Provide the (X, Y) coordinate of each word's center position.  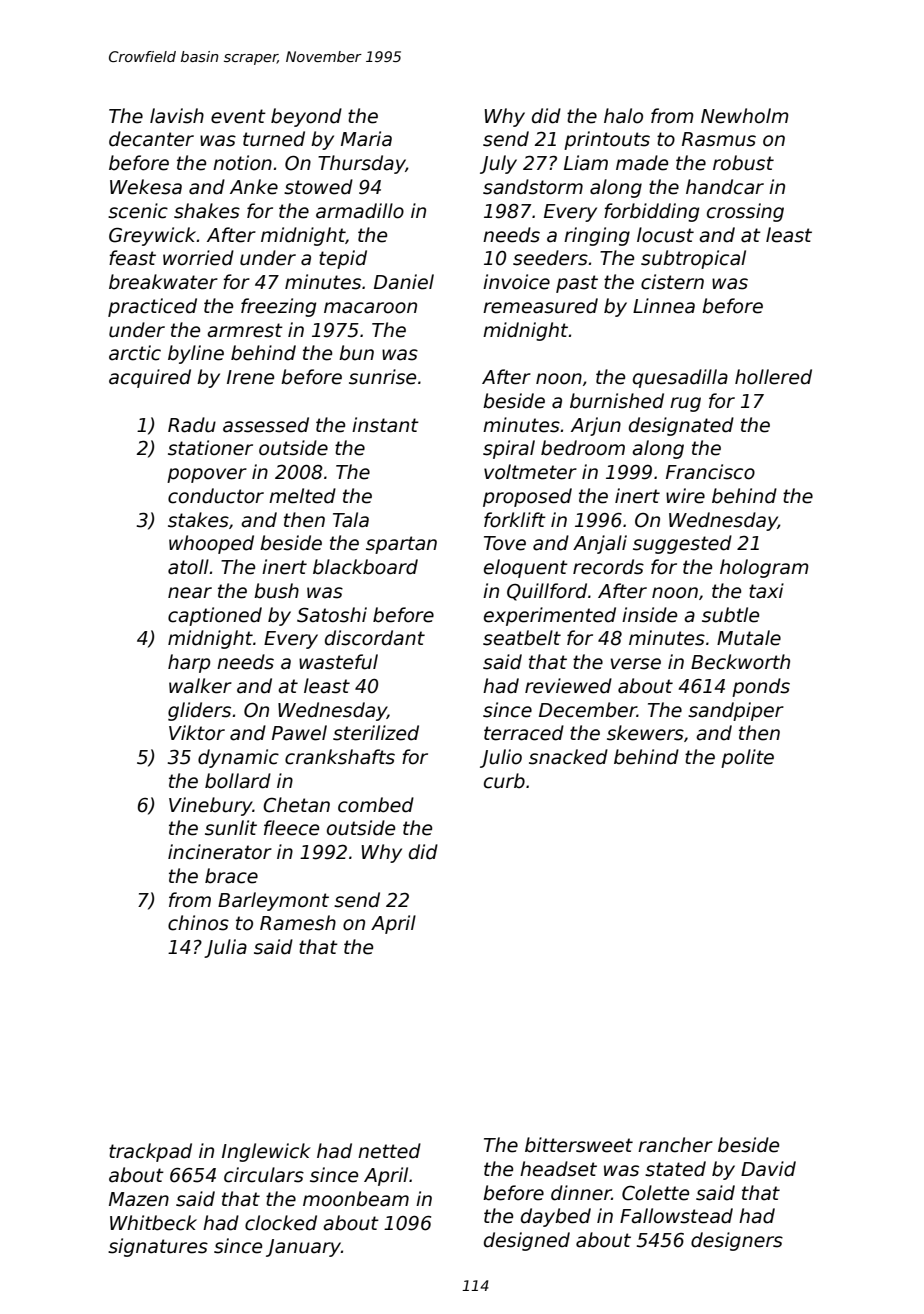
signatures (158, 1247)
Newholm (745, 116)
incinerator (220, 852)
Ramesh (298, 923)
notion (242, 163)
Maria (366, 139)
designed (527, 1241)
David (768, 1169)
